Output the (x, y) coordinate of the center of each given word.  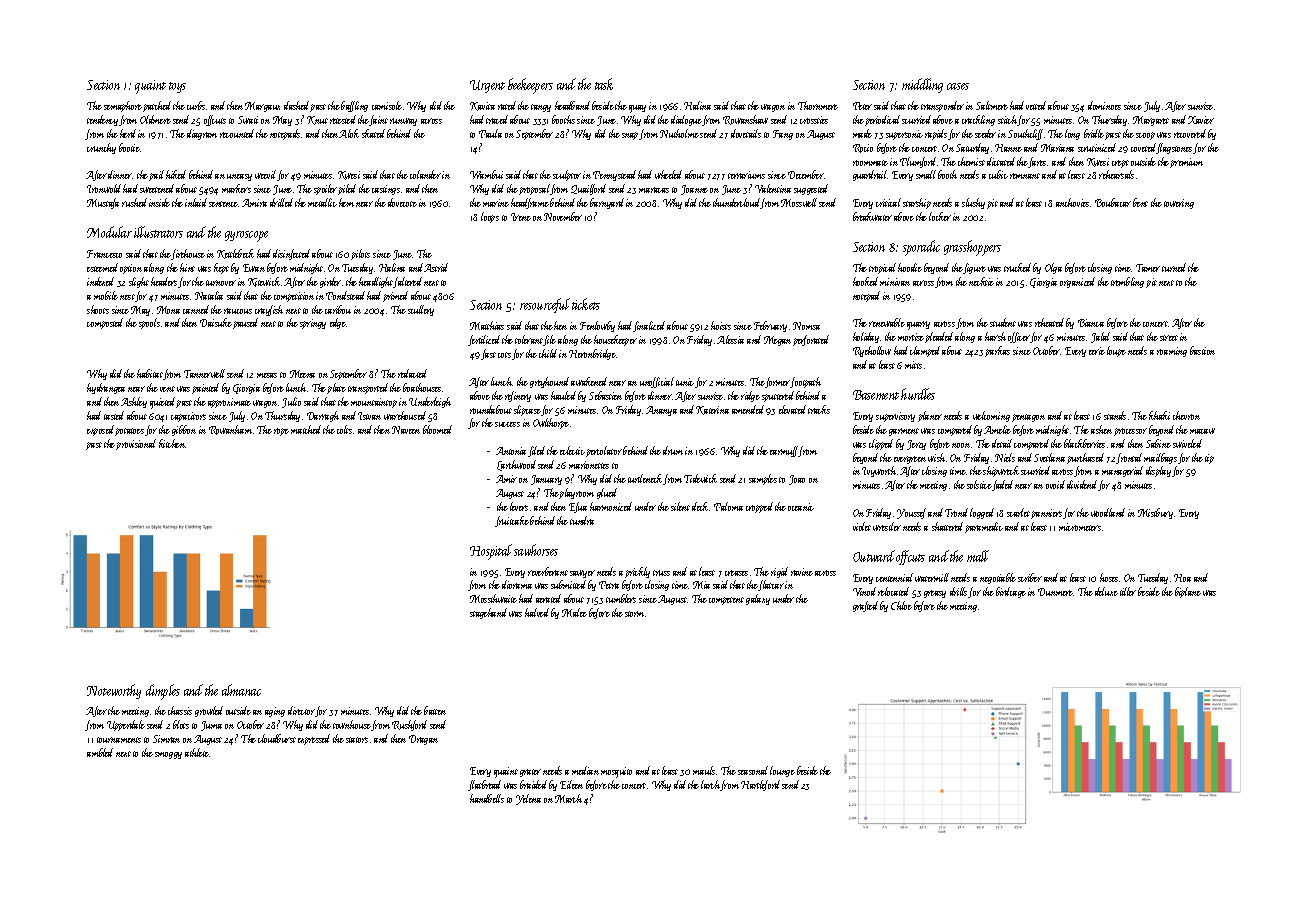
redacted (412, 373)
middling (922, 85)
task (604, 84)
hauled (563, 395)
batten (435, 710)
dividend (1083, 485)
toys (177, 87)
